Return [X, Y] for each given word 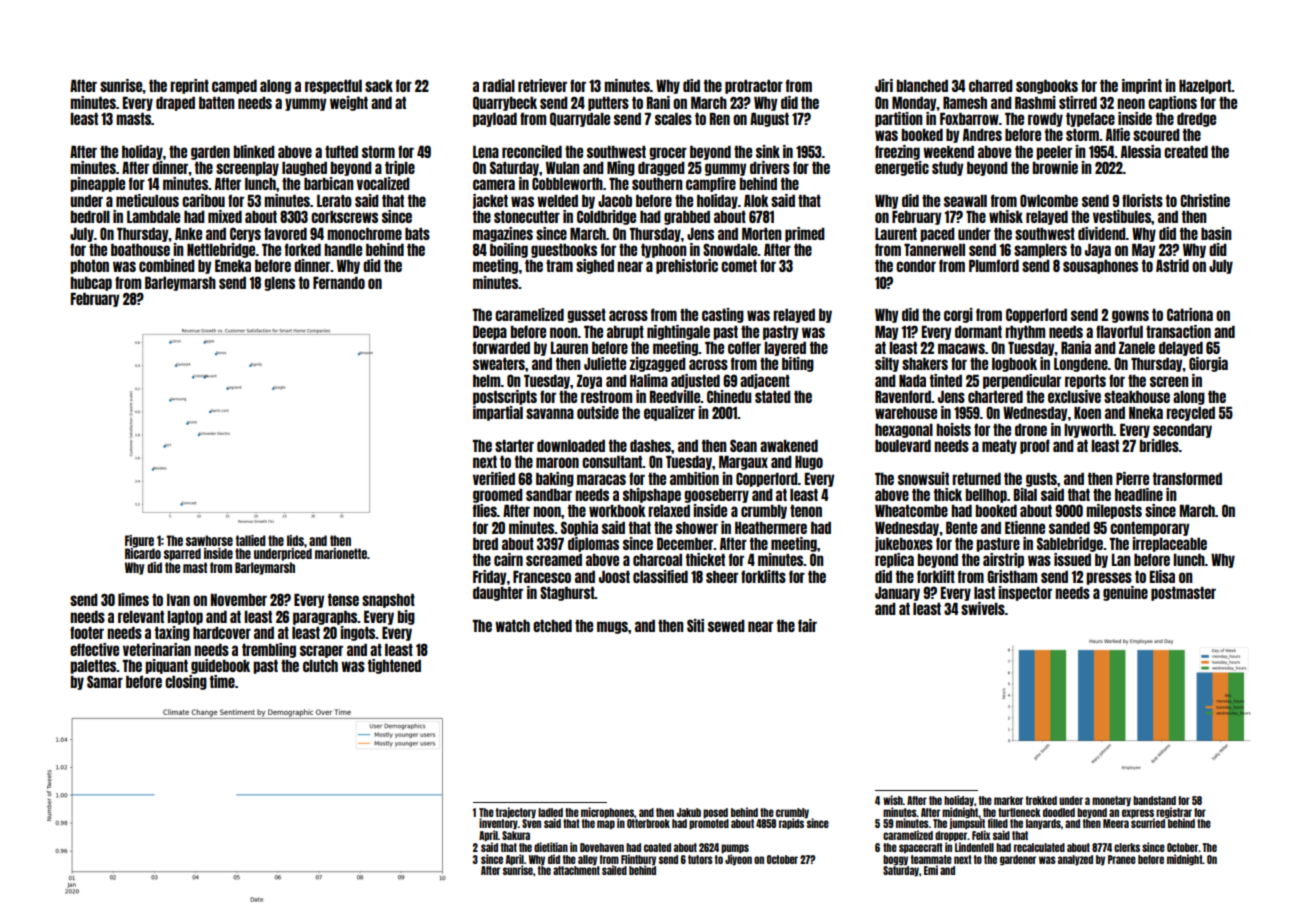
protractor [754, 87]
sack [379, 85]
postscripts [505, 397]
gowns [1130, 316]
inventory [498, 824]
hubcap [91, 284]
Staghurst [567, 593]
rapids [791, 824]
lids [295, 540]
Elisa [1162, 576]
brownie [1055, 167]
